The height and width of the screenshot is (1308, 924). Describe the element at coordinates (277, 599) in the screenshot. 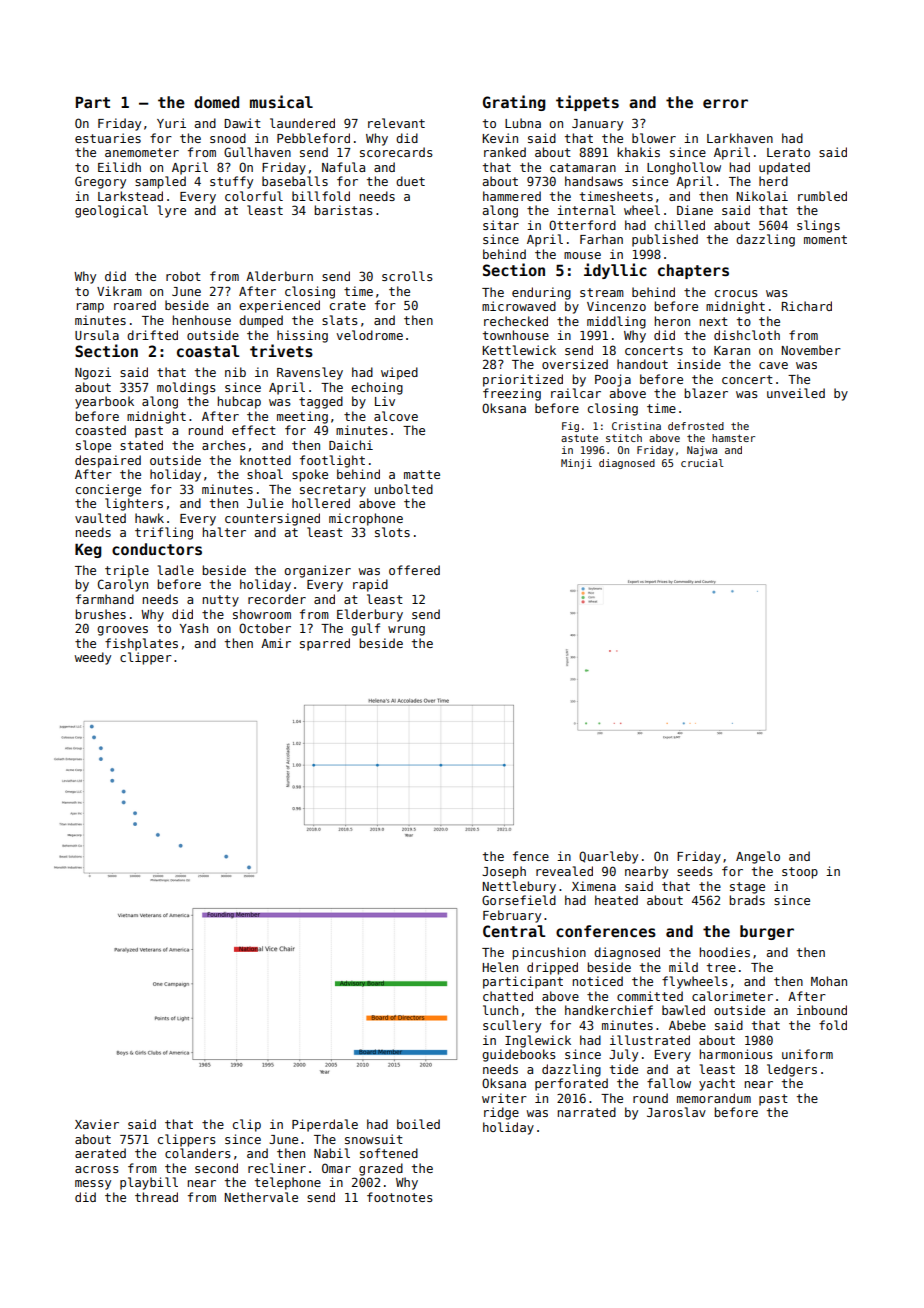

I see `recorder` at that location.
